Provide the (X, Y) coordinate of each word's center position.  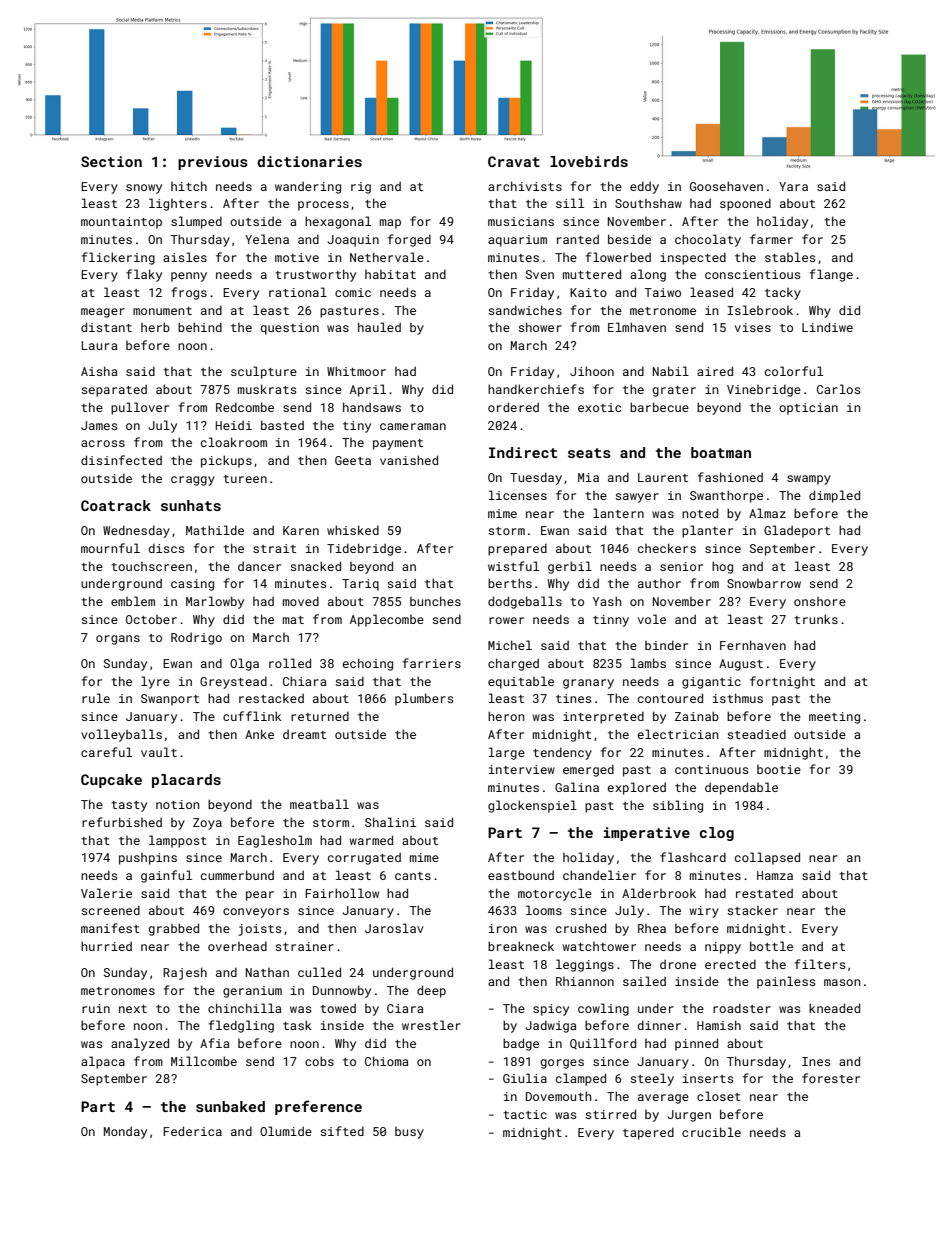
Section (111, 161)
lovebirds (589, 161)
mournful (110, 548)
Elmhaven (637, 327)
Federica (192, 1131)
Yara (793, 186)
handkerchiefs (536, 389)
